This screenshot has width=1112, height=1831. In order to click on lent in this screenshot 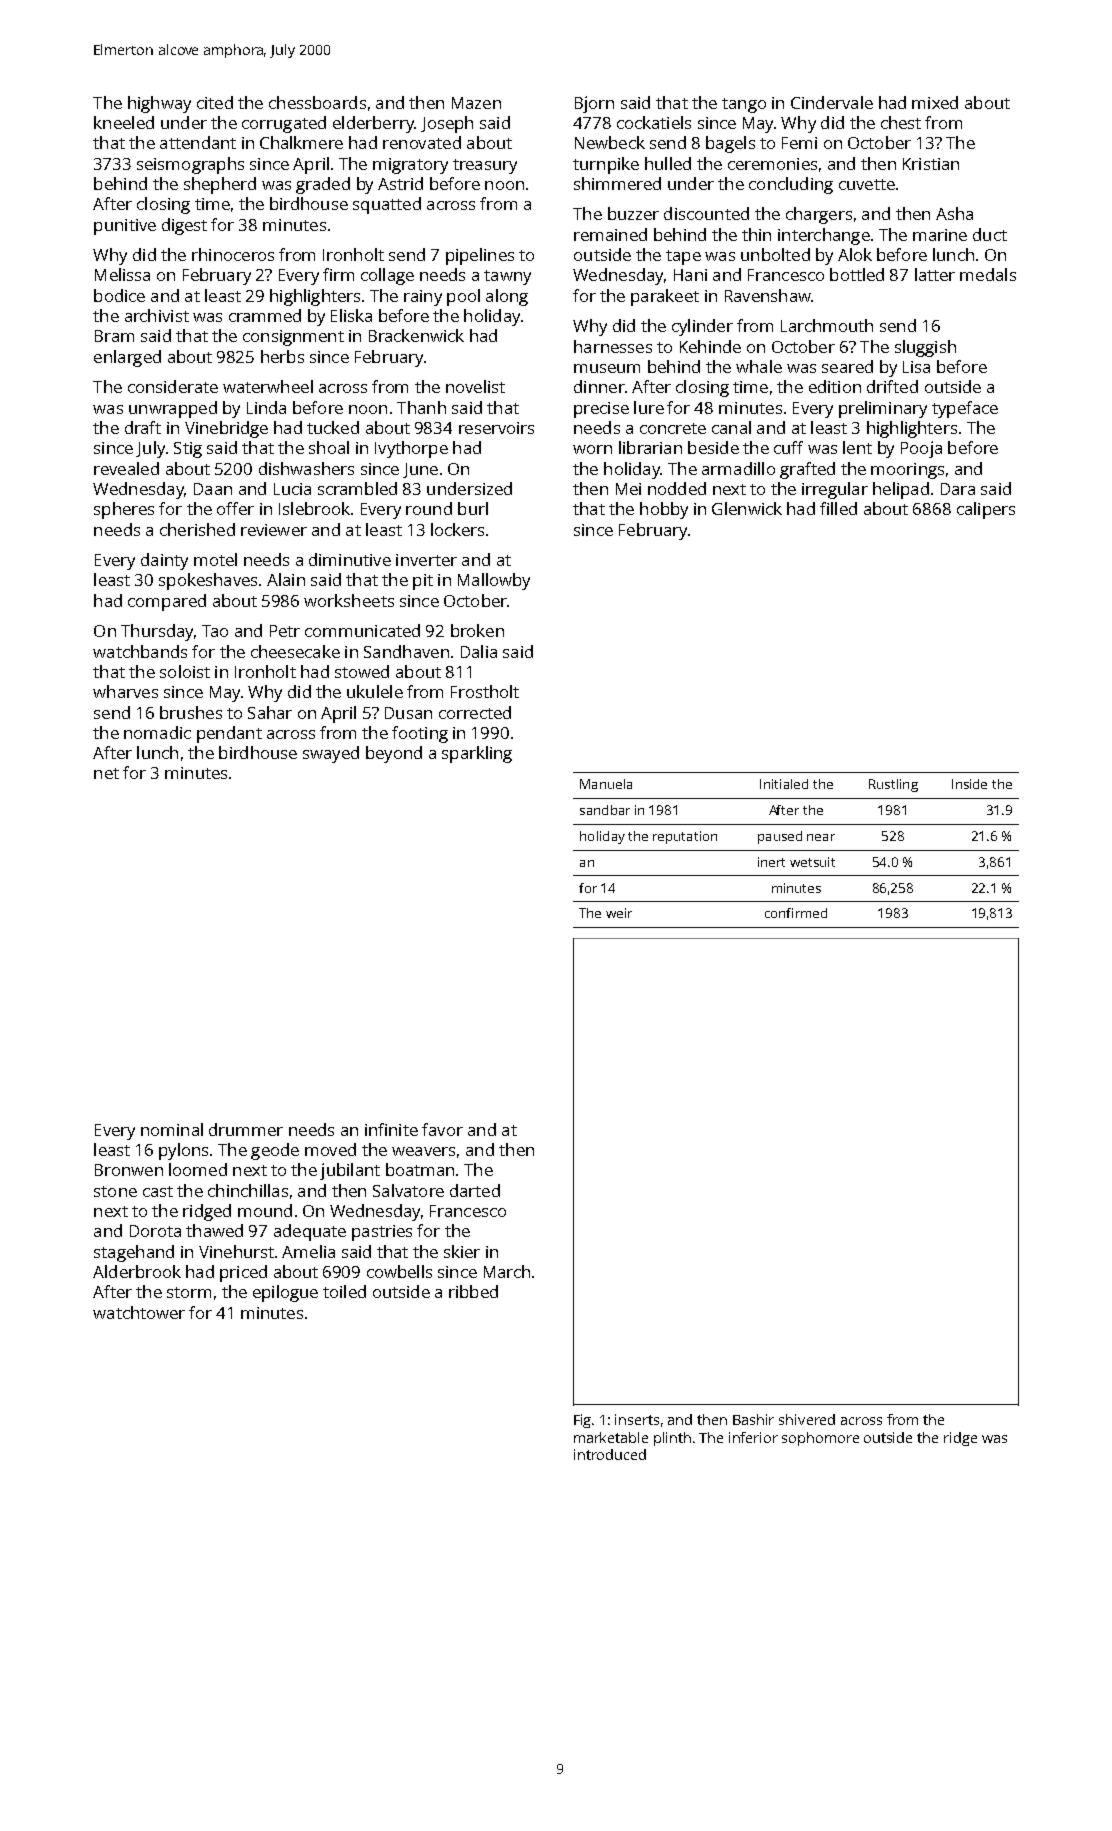, I will do `click(857, 447)`.
